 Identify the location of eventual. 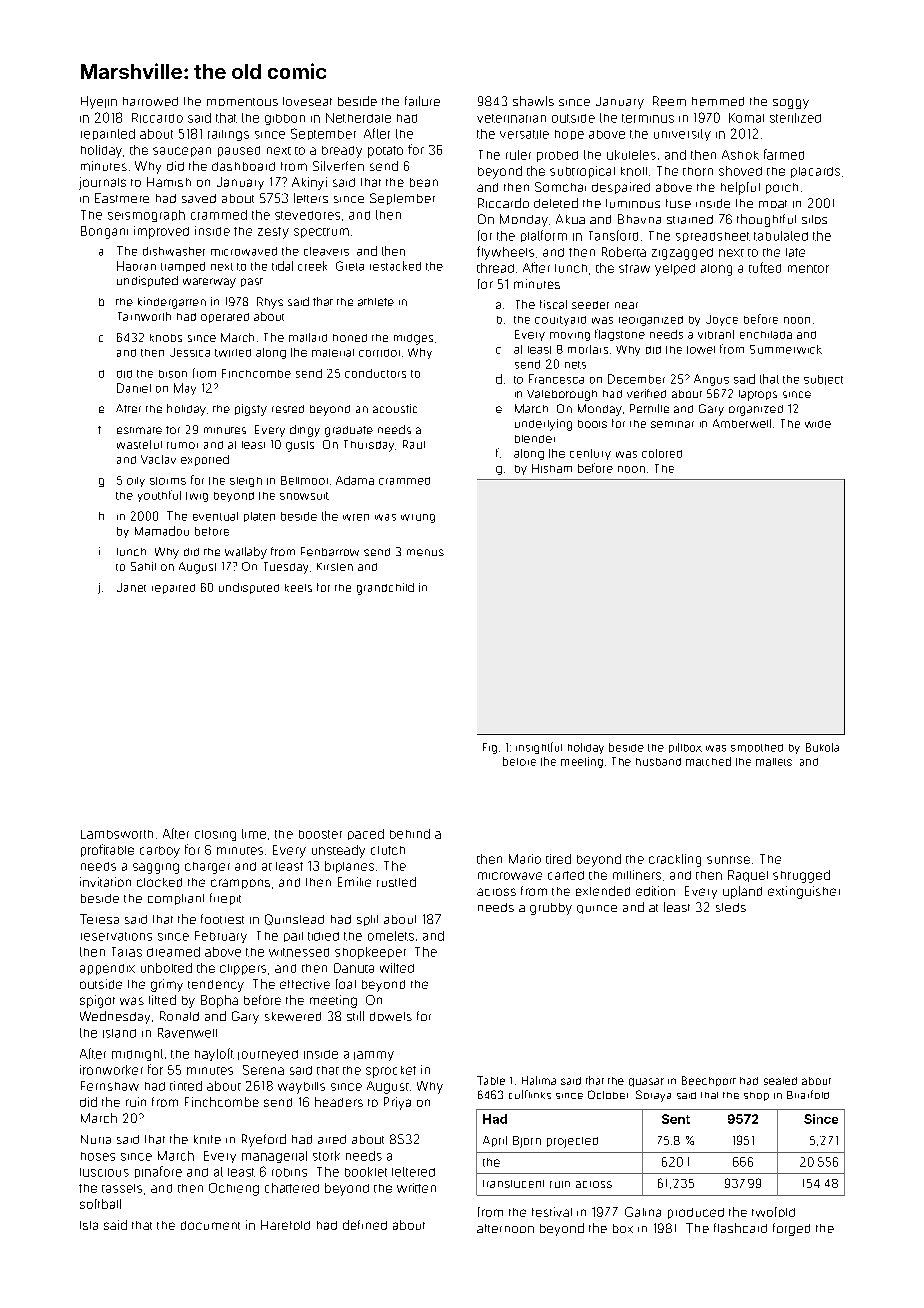
(215, 516).
